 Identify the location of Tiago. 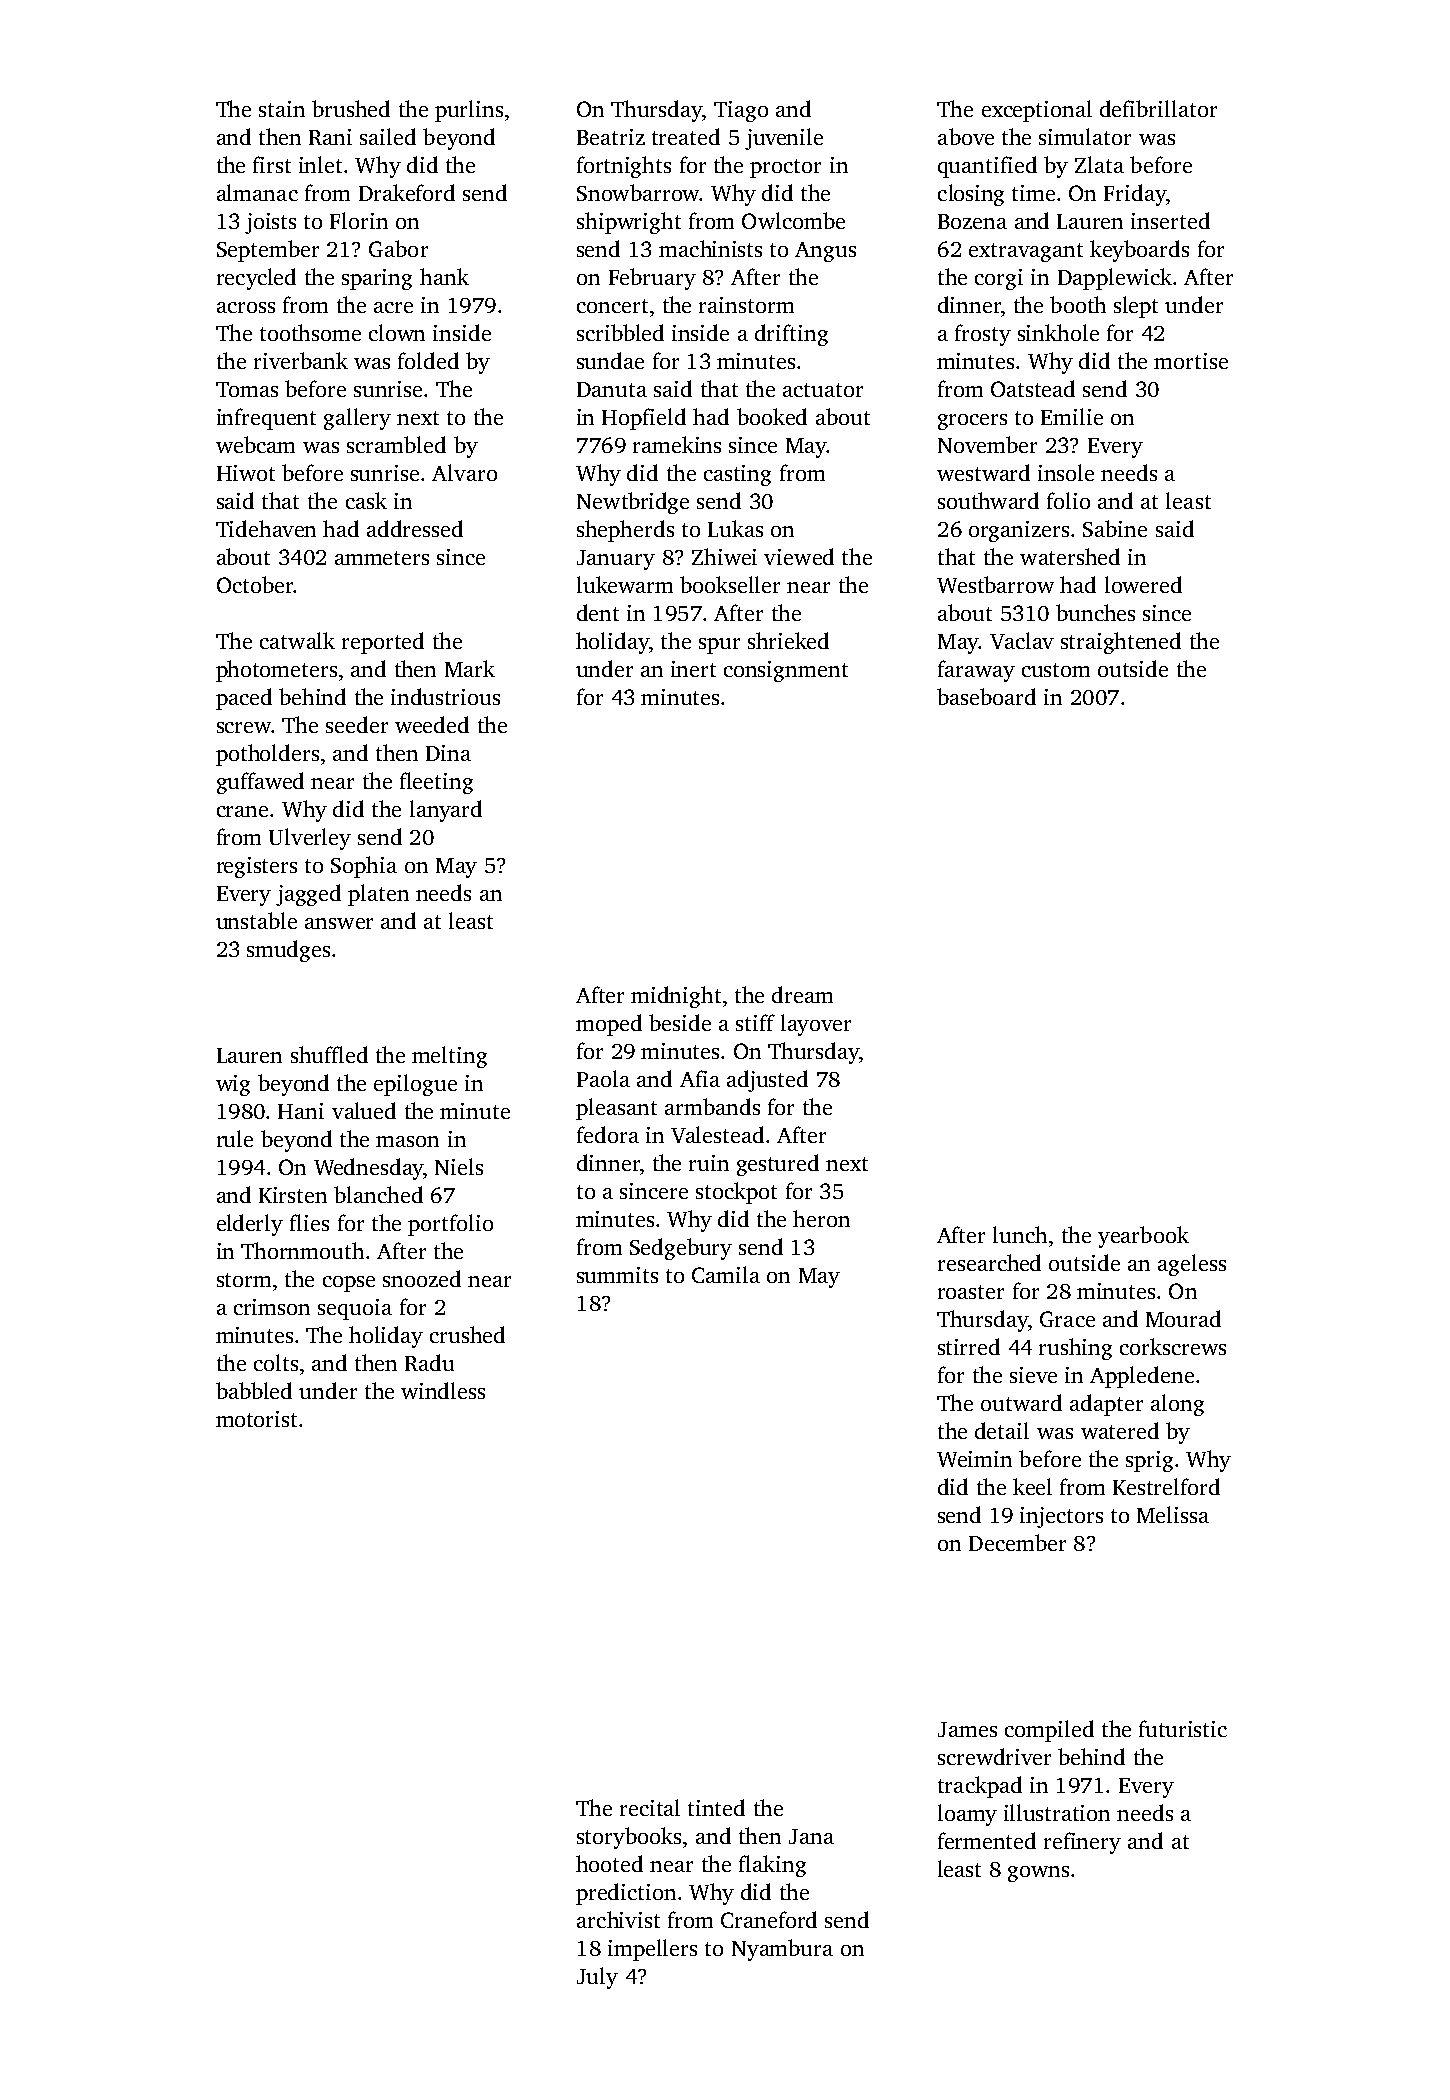
(741, 111).
